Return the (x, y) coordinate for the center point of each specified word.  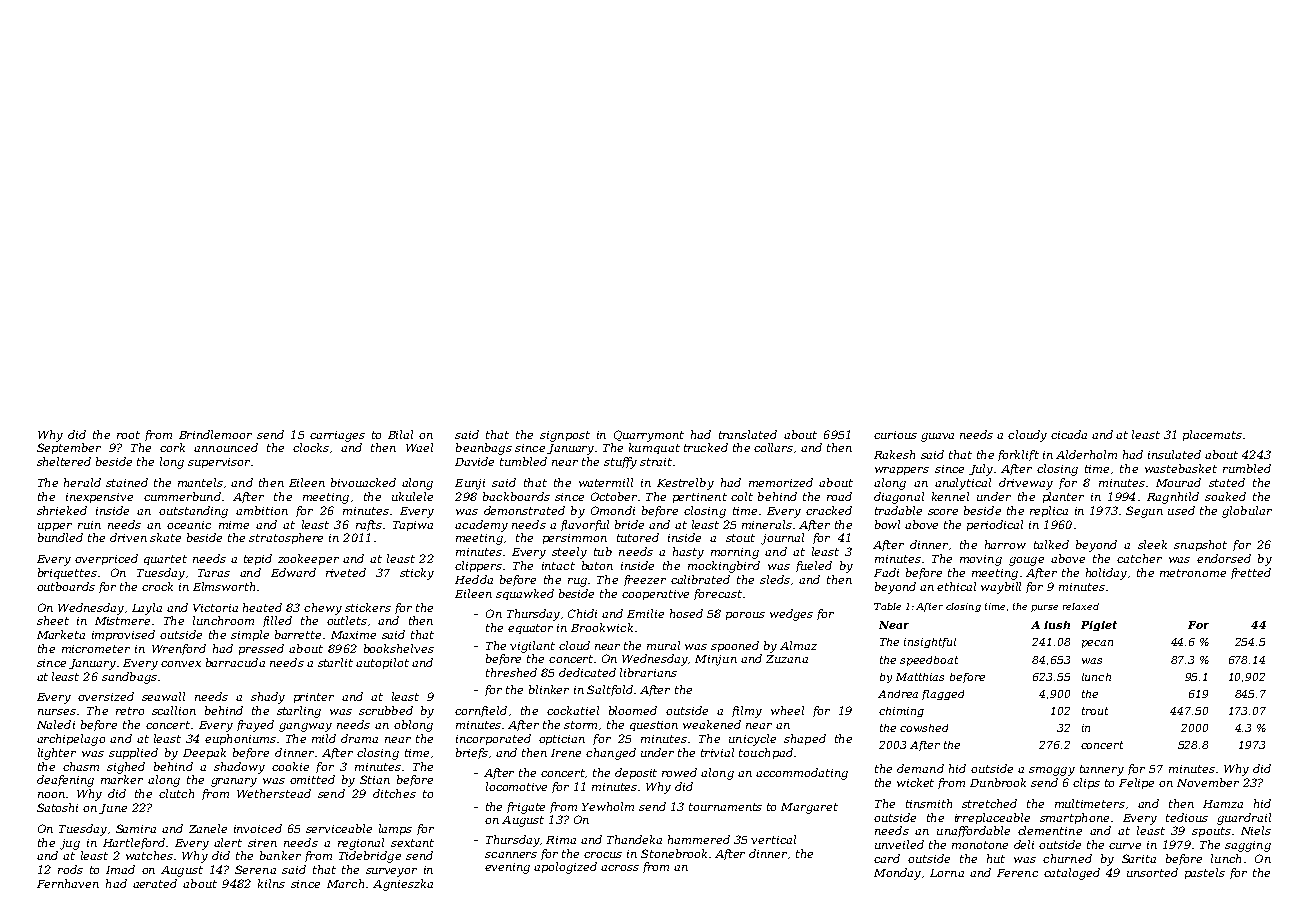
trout (1095, 711)
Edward (293, 572)
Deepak (204, 753)
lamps (395, 829)
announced (226, 447)
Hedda (474, 579)
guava (937, 437)
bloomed (633, 710)
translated (748, 434)
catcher (1139, 558)
